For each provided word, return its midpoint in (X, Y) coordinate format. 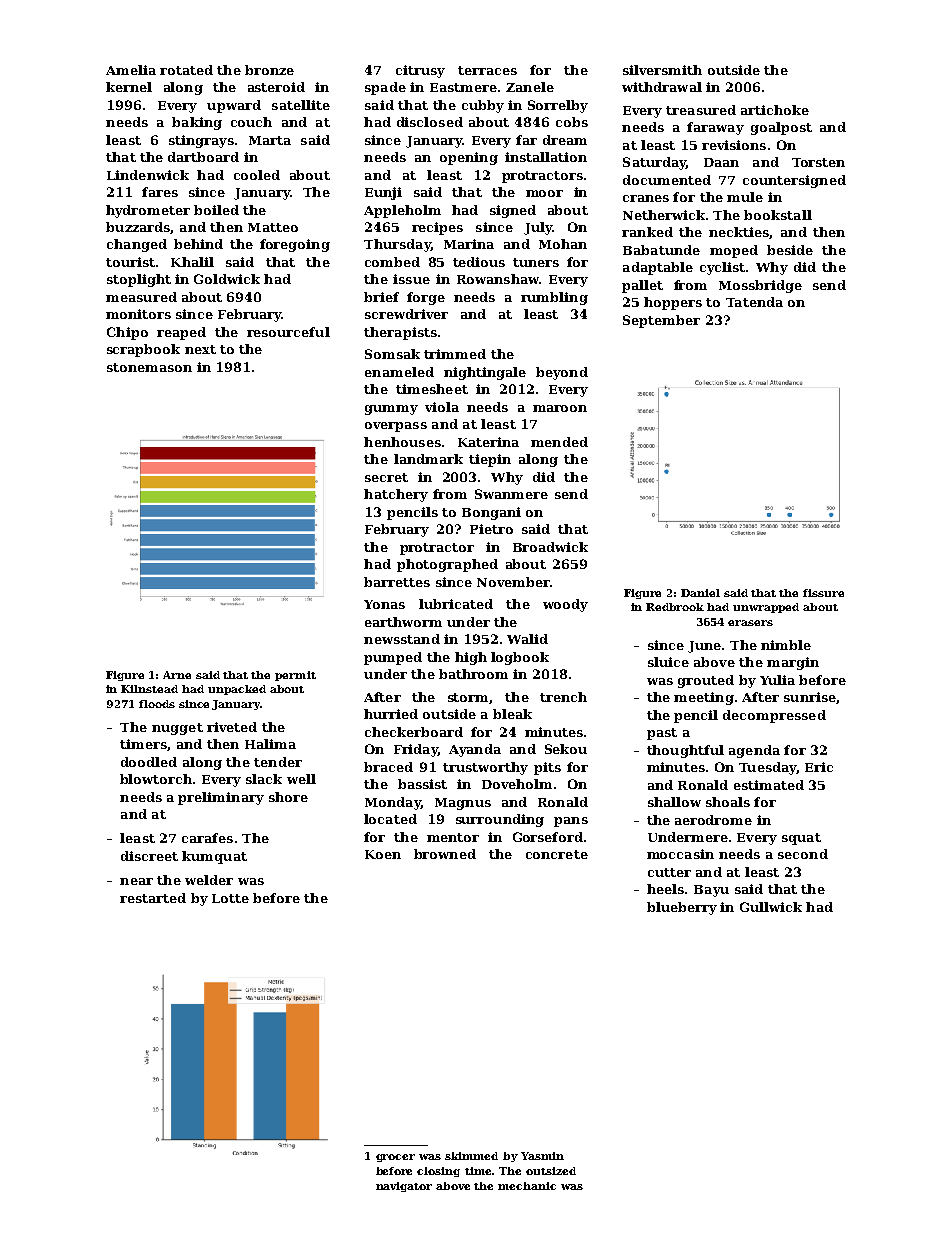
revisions (734, 145)
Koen (383, 854)
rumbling (554, 298)
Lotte (230, 898)
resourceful (288, 332)
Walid (527, 639)
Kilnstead (149, 689)
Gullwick (771, 907)
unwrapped (766, 608)
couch (251, 122)
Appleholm (402, 211)
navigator (404, 1187)
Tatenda (754, 302)
